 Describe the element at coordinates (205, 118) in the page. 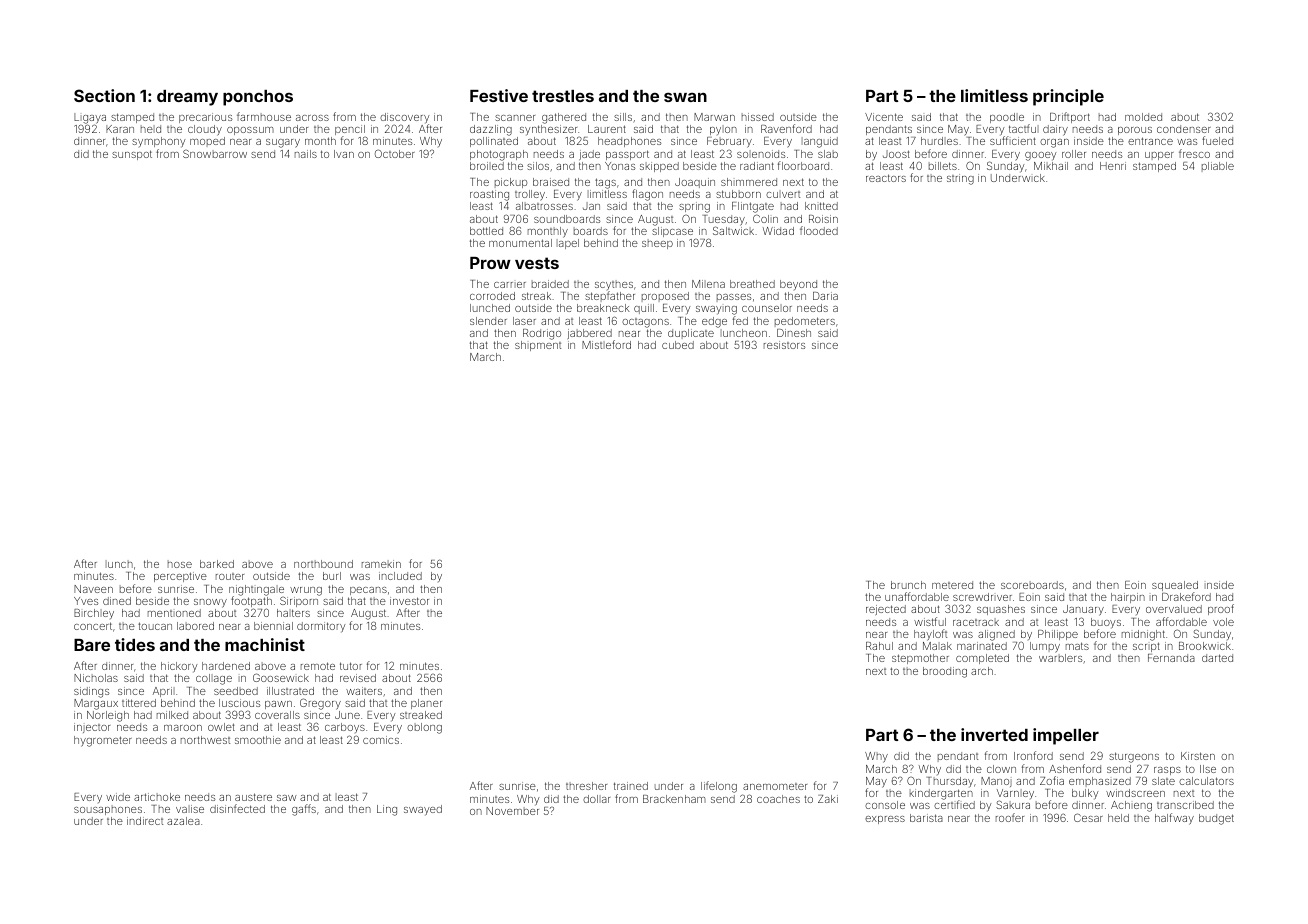

I see `precarious` at that location.
